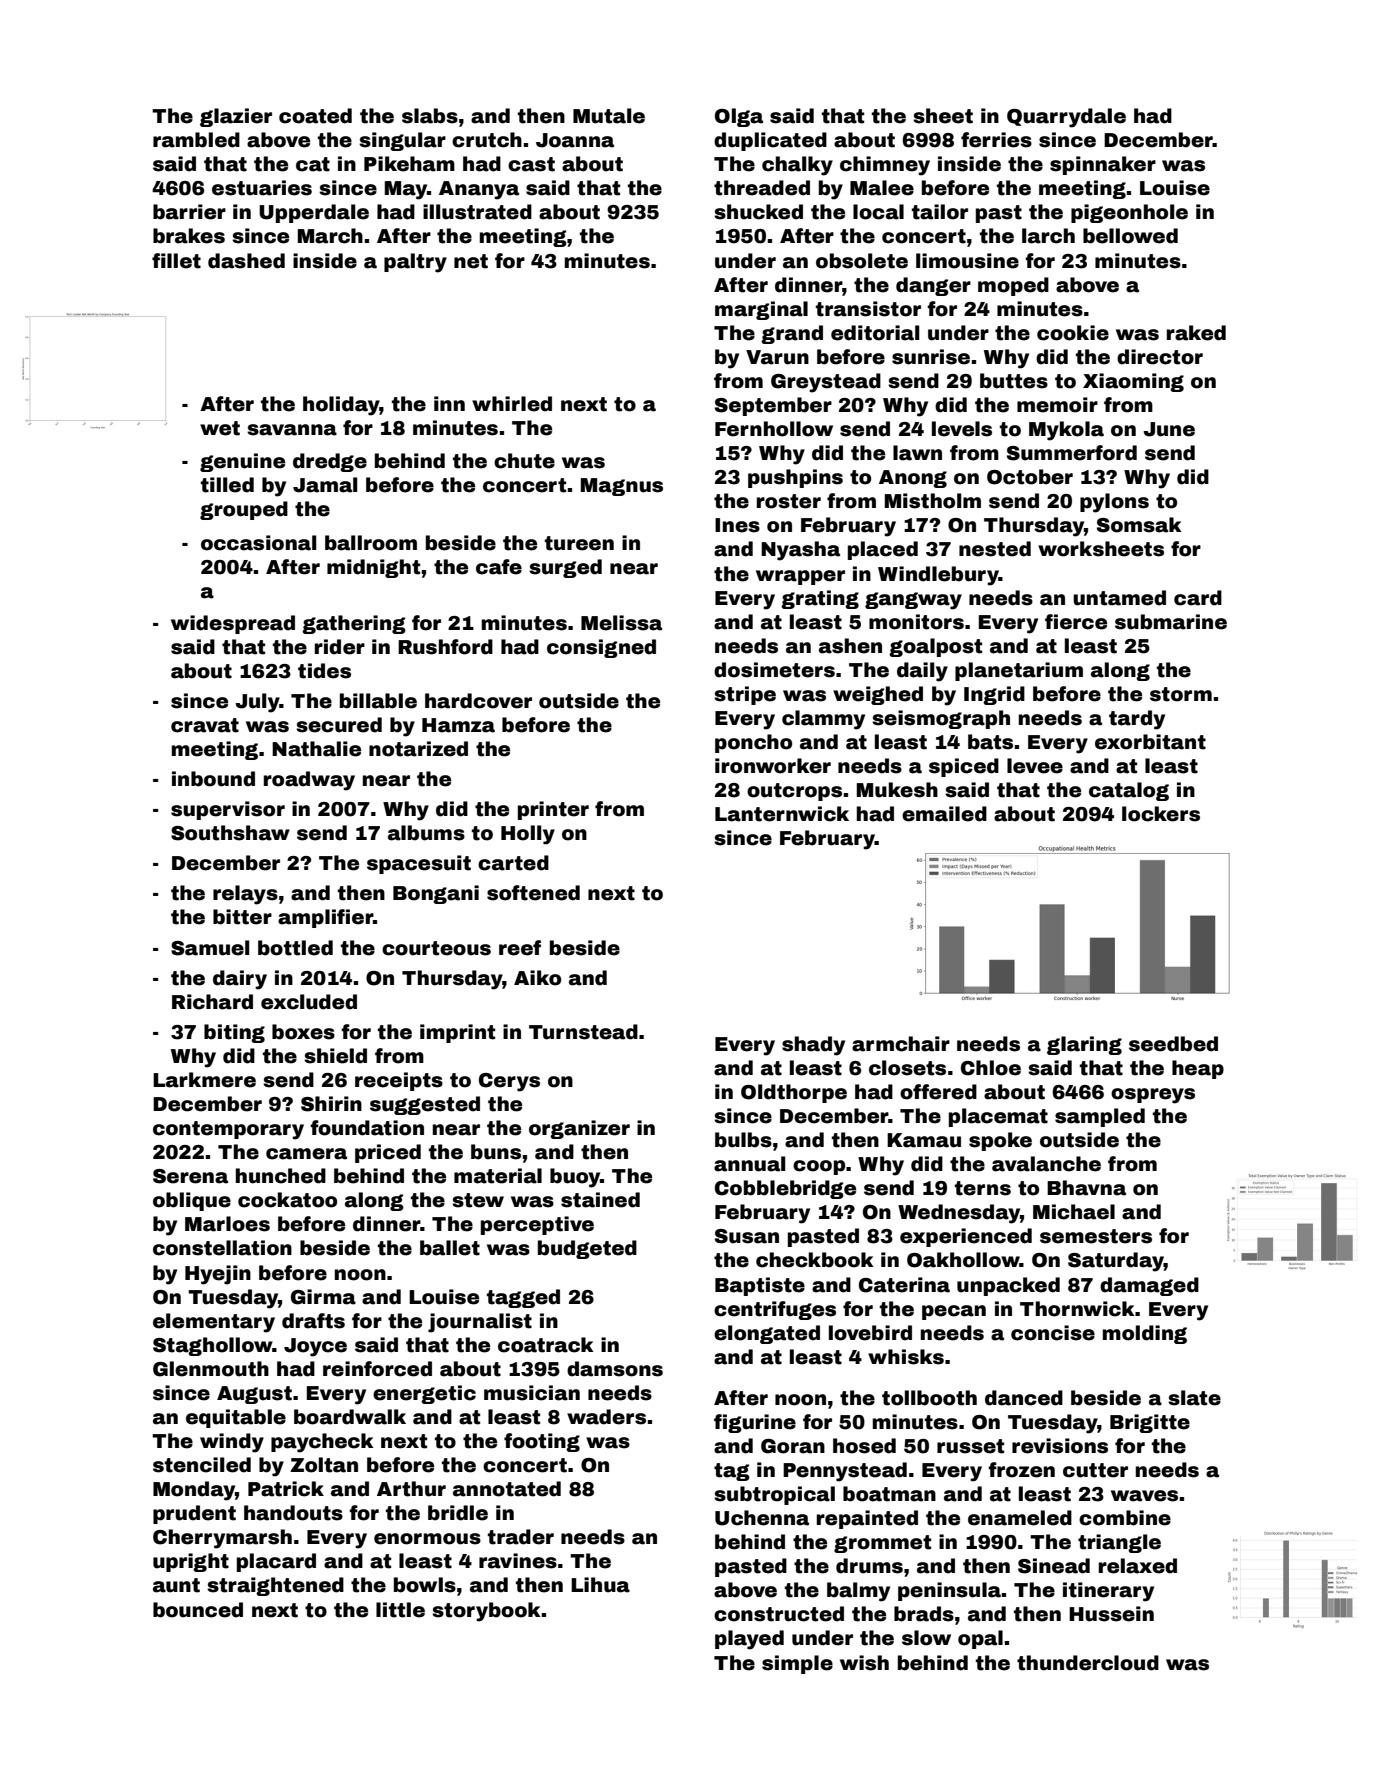 Image resolution: width=1380 pixels, height=1786 pixels. I want to click on Upperdale, so click(314, 213).
